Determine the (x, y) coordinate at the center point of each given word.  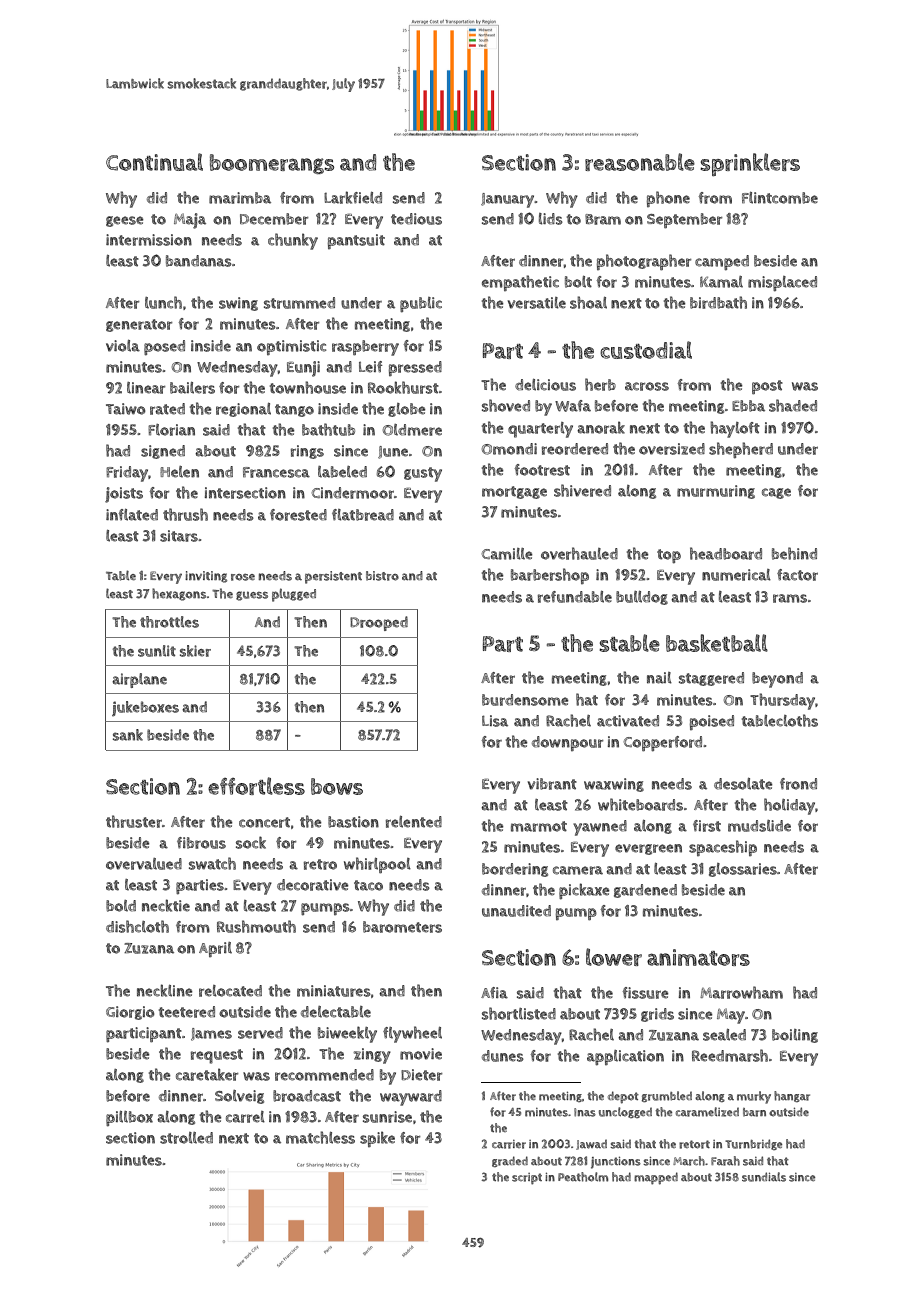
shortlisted (519, 1013)
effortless (256, 786)
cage (776, 493)
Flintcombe (780, 198)
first (707, 826)
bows (337, 786)
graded (510, 1161)
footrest (542, 470)
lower (614, 957)
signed (163, 452)
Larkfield (353, 197)
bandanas (199, 261)
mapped (656, 1178)
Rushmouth (256, 926)
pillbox (129, 1118)
